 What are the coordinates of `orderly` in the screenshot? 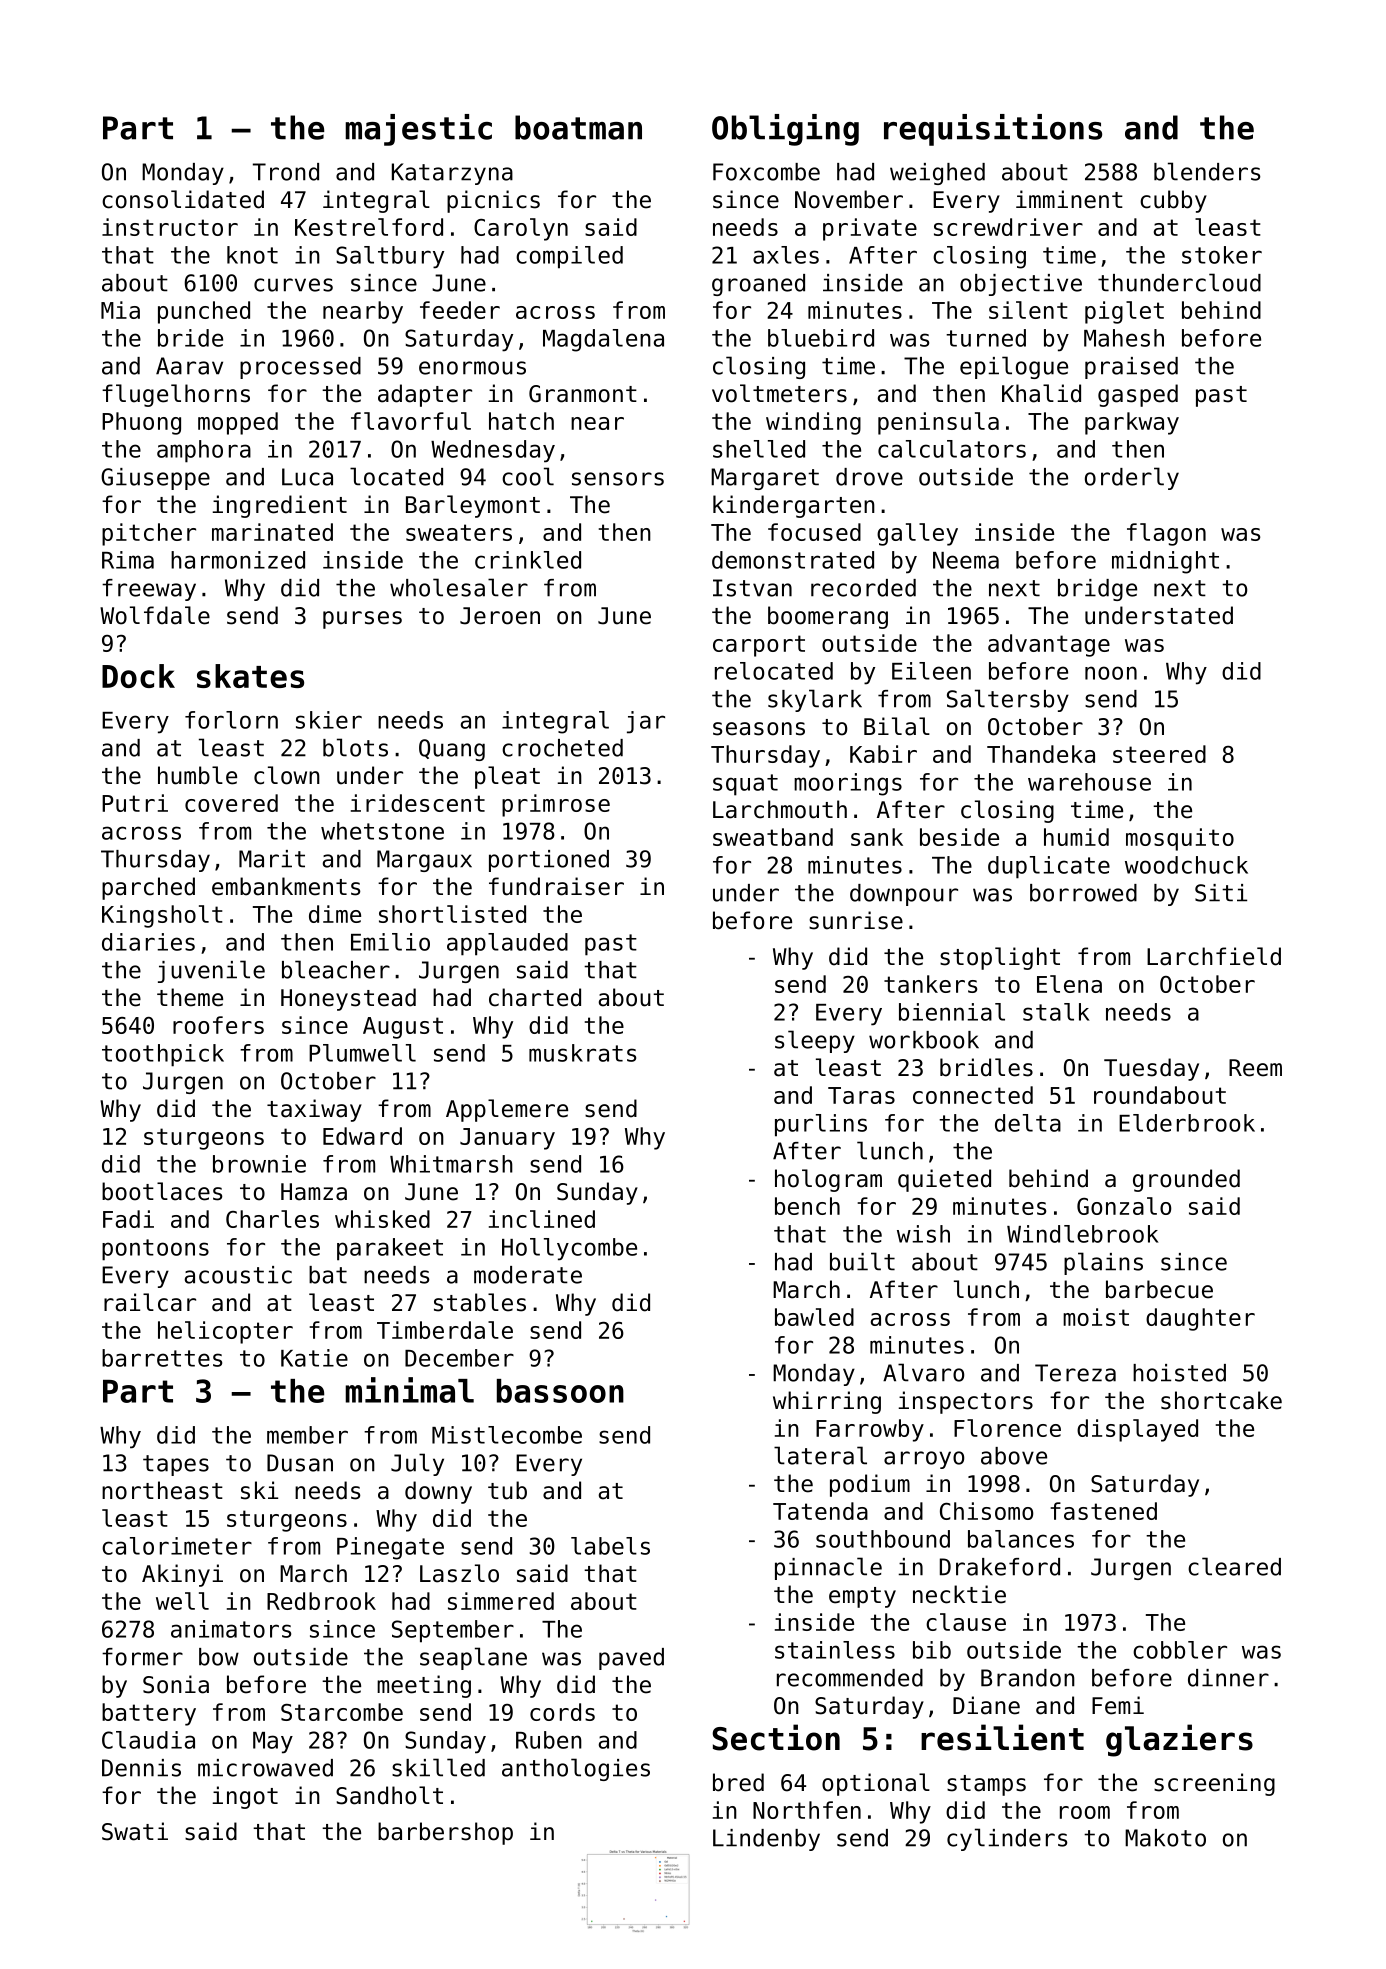 It's located at (1132, 478).
